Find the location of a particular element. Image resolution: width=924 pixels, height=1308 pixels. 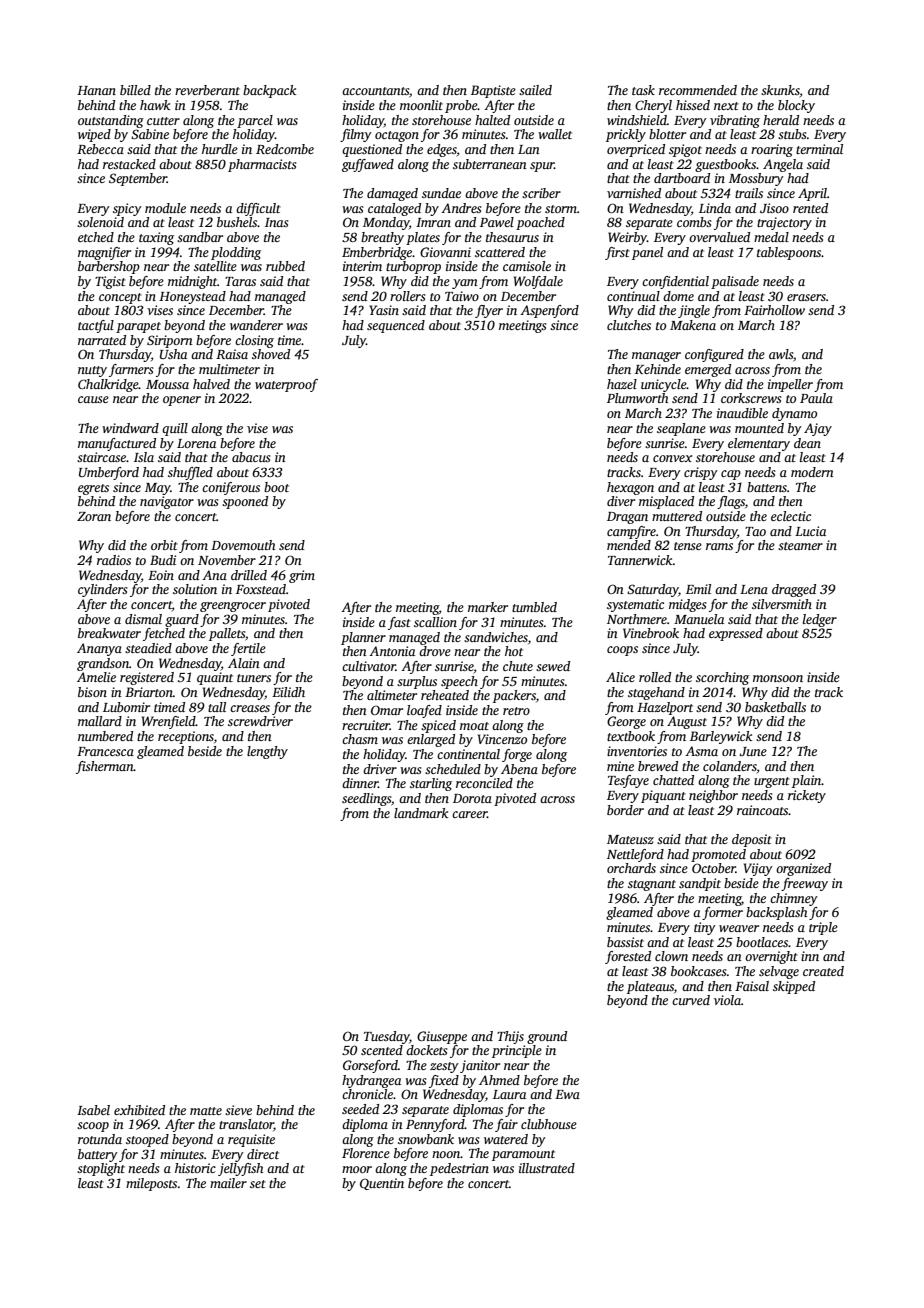

noon is located at coordinates (446, 1154).
